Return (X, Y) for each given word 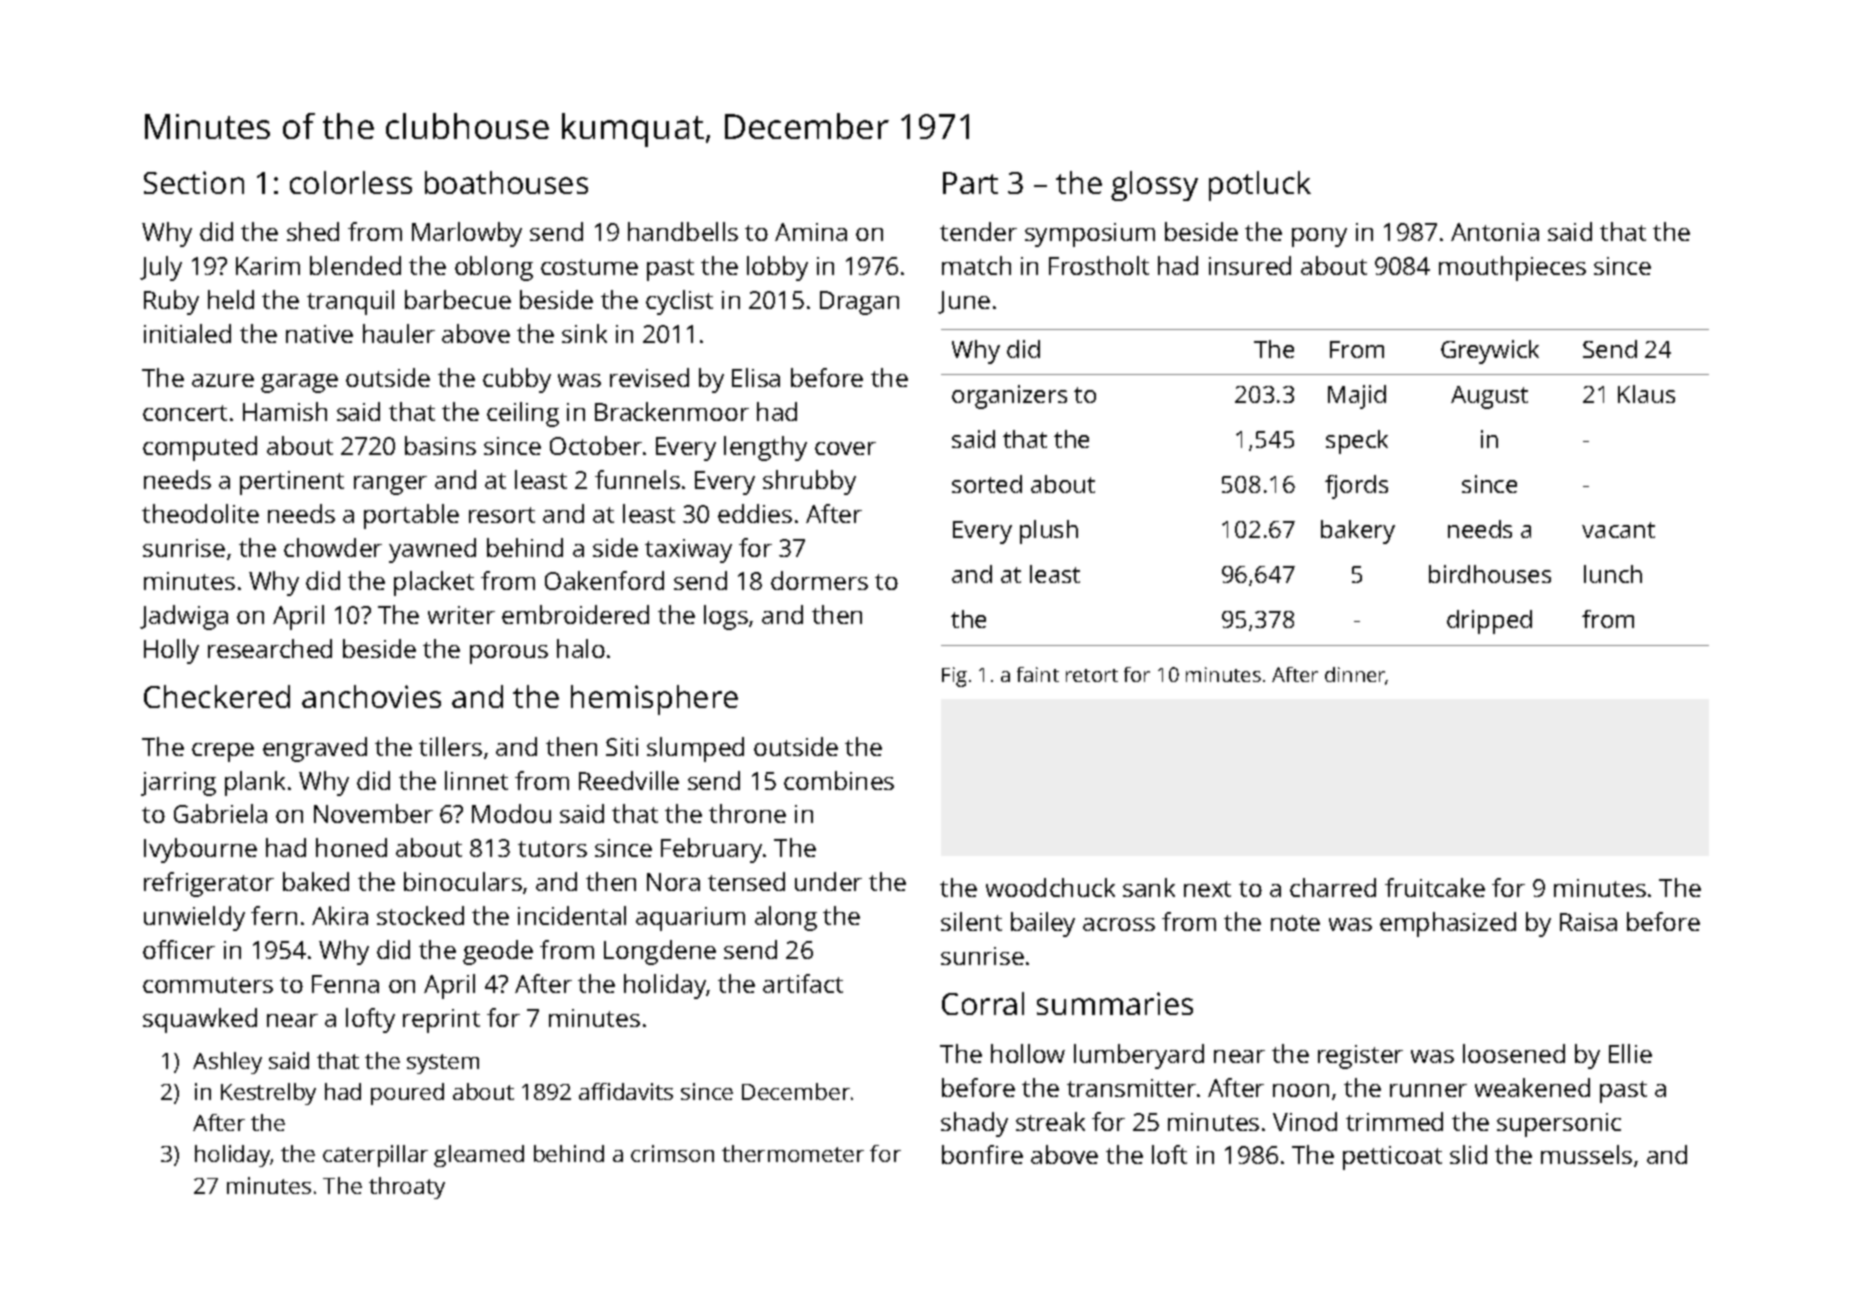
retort (1092, 675)
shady (974, 1124)
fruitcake (1435, 887)
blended (355, 265)
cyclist (679, 302)
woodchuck (1050, 887)
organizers (1009, 397)
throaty (407, 1188)
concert (185, 413)
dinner (1355, 676)
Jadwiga (184, 617)
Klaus (1646, 394)
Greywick (1490, 352)
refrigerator (209, 884)
